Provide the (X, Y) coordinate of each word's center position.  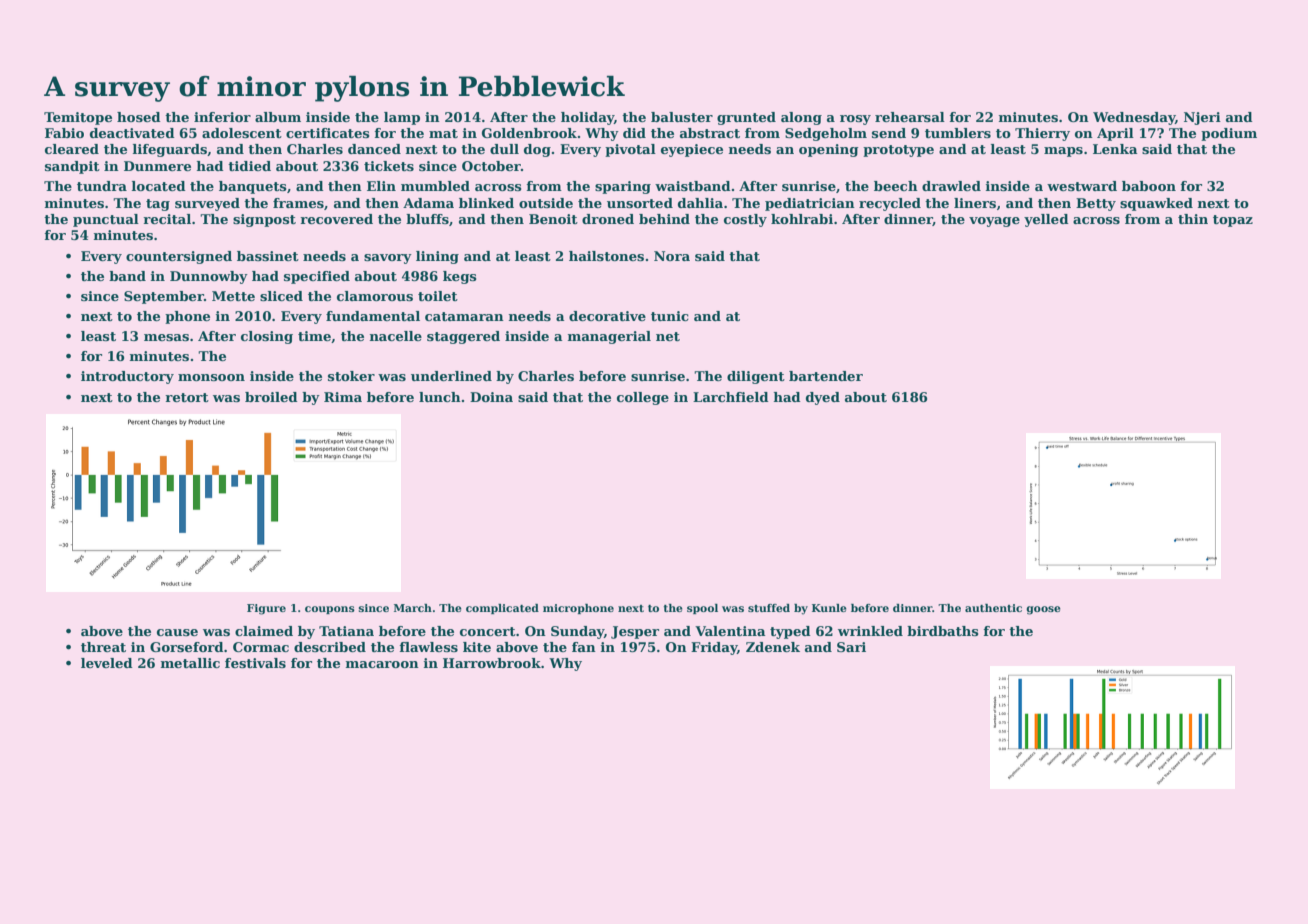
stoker (351, 376)
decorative (607, 316)
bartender (826, 376)
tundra (102, 186)
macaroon (382, 664)
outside (546, 203)
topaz (1233, 221)
